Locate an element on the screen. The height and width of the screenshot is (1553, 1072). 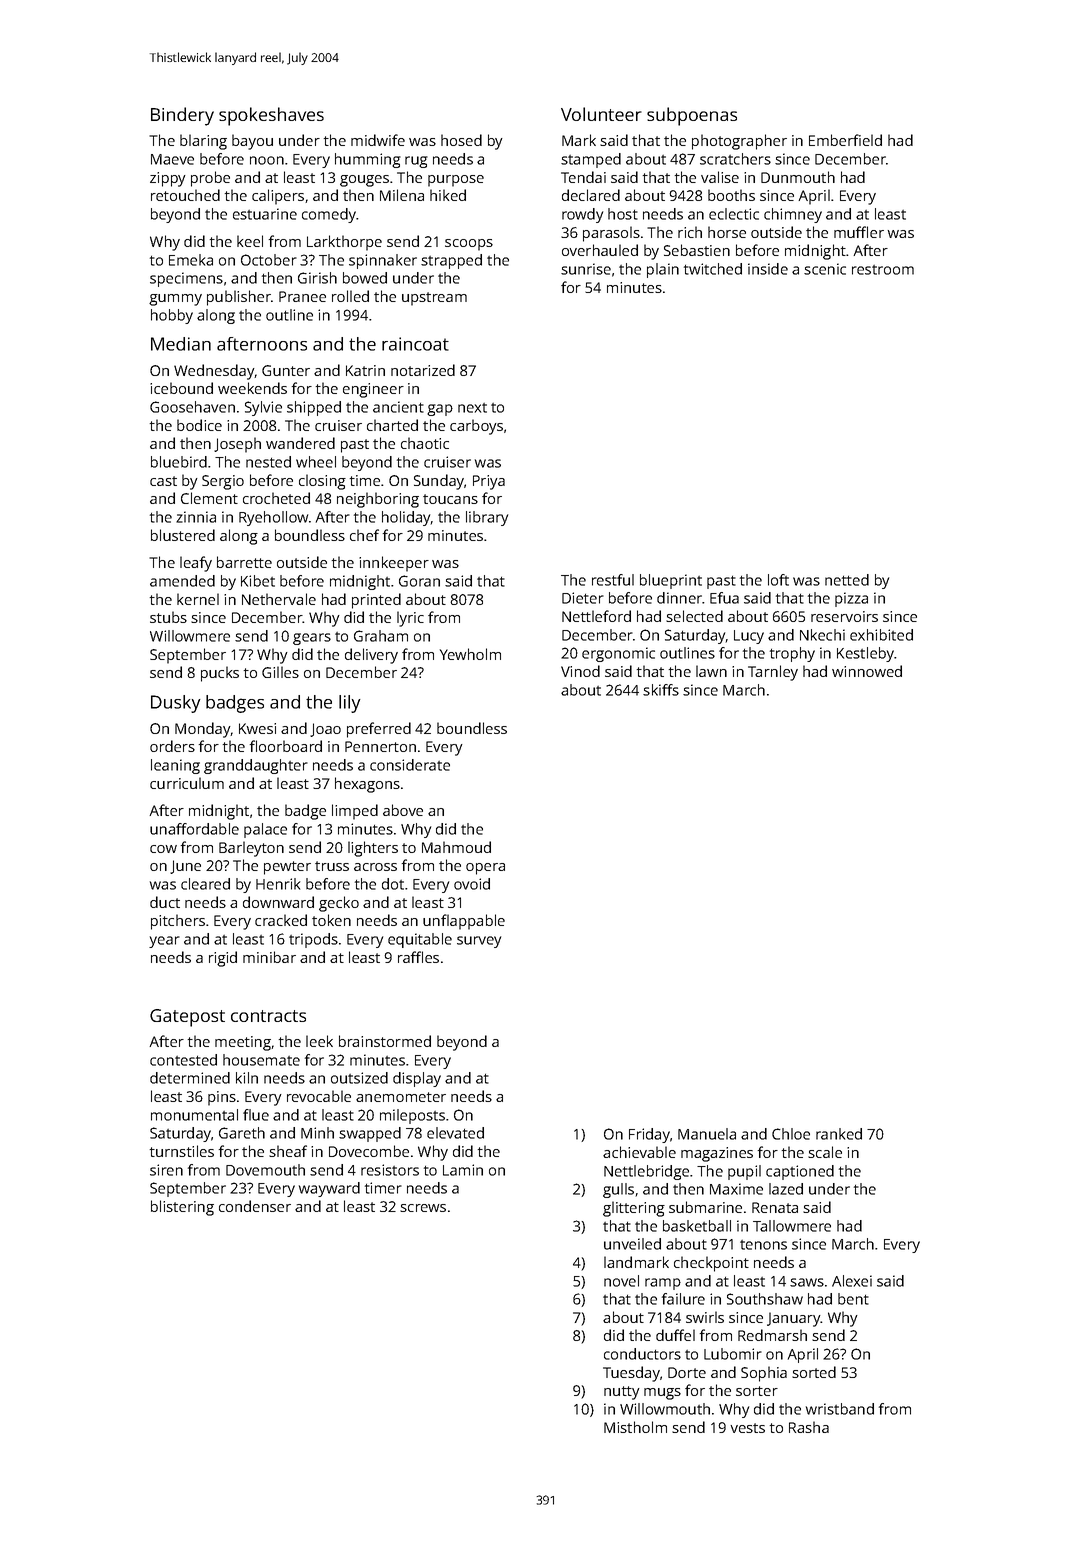
Tendai is located at coordinates (583, 177).
